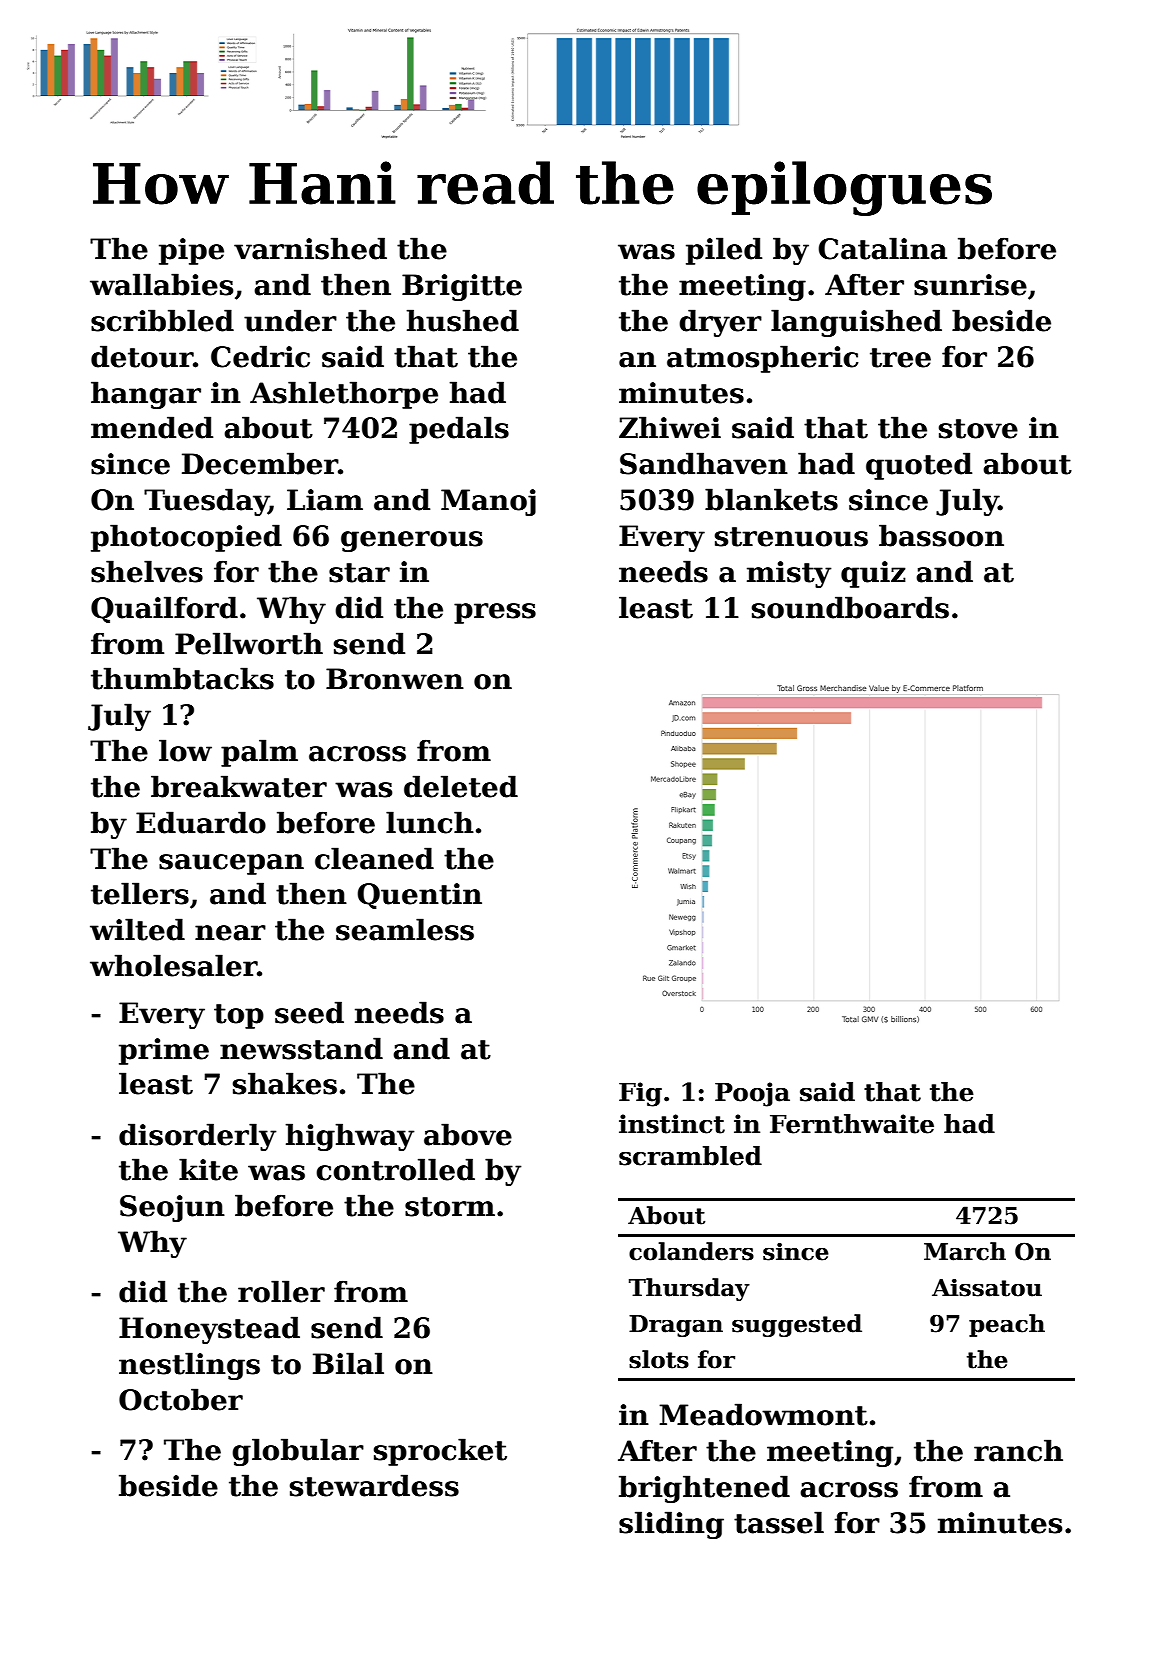 The width and height of the screenshot is (1165, 1654). Describe the element at coordinates (919, 466) in the screenshot. I see `quoted` at that location.
